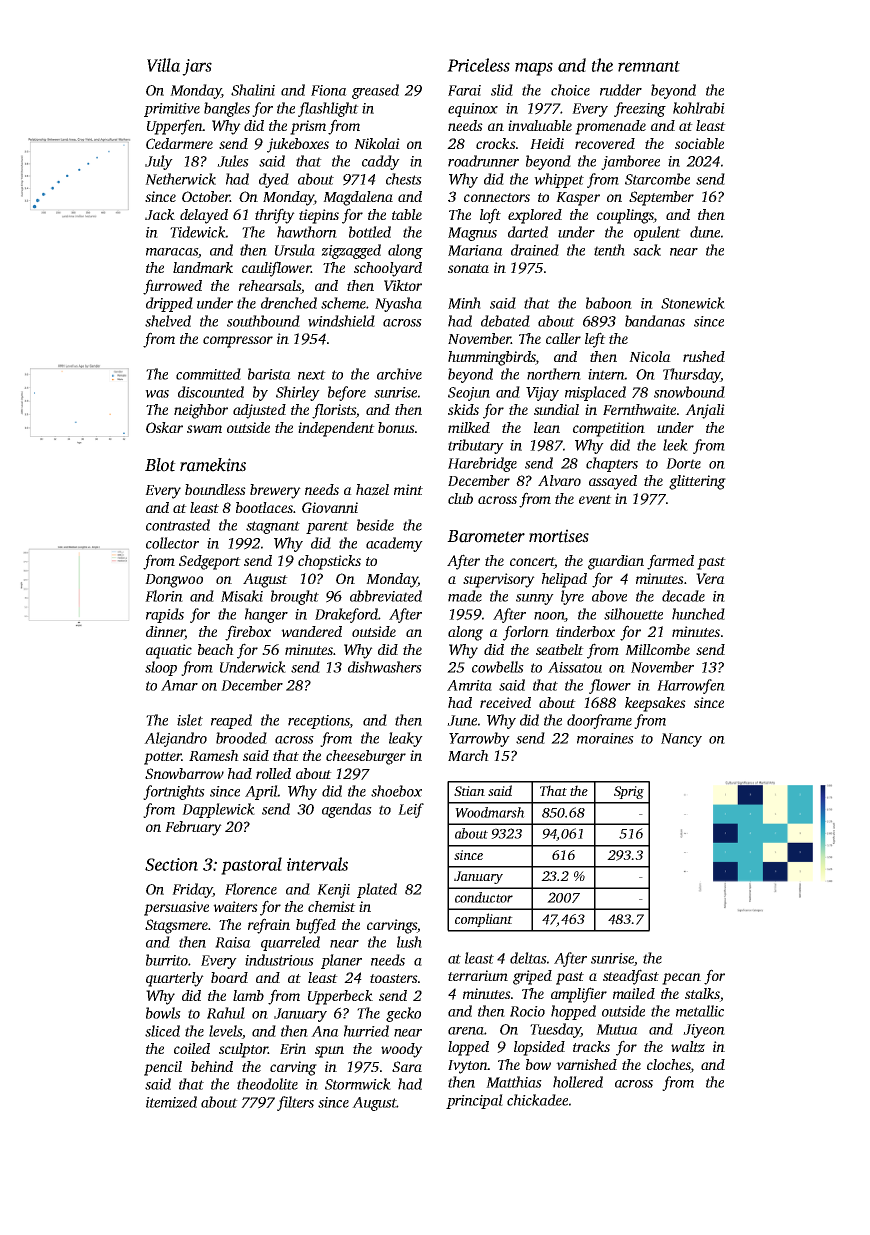 The image size is (870, 1235). I want to click on lopped, so click(468, 1048).
